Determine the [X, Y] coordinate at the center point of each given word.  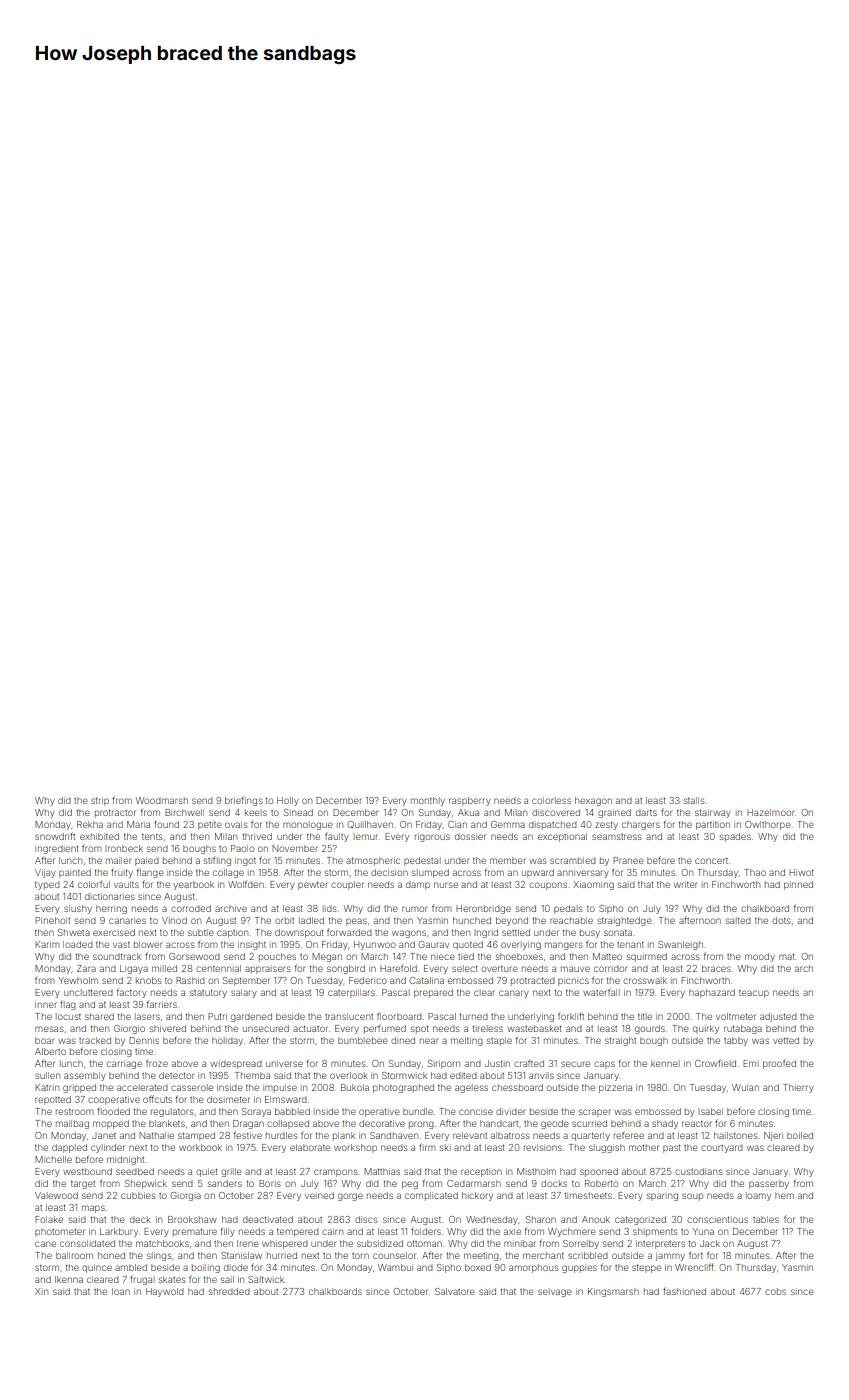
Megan [327, 957]
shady [665, 1124]
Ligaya [134, 969]
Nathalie [156, 1135]
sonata [618, 933]
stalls [694, 800]
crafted [529, 1063]
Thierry [798, 1088]
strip [100, 801]
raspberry [470, 801]
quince [97, 1268]
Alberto [50, 1051]
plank [344, 1136]
